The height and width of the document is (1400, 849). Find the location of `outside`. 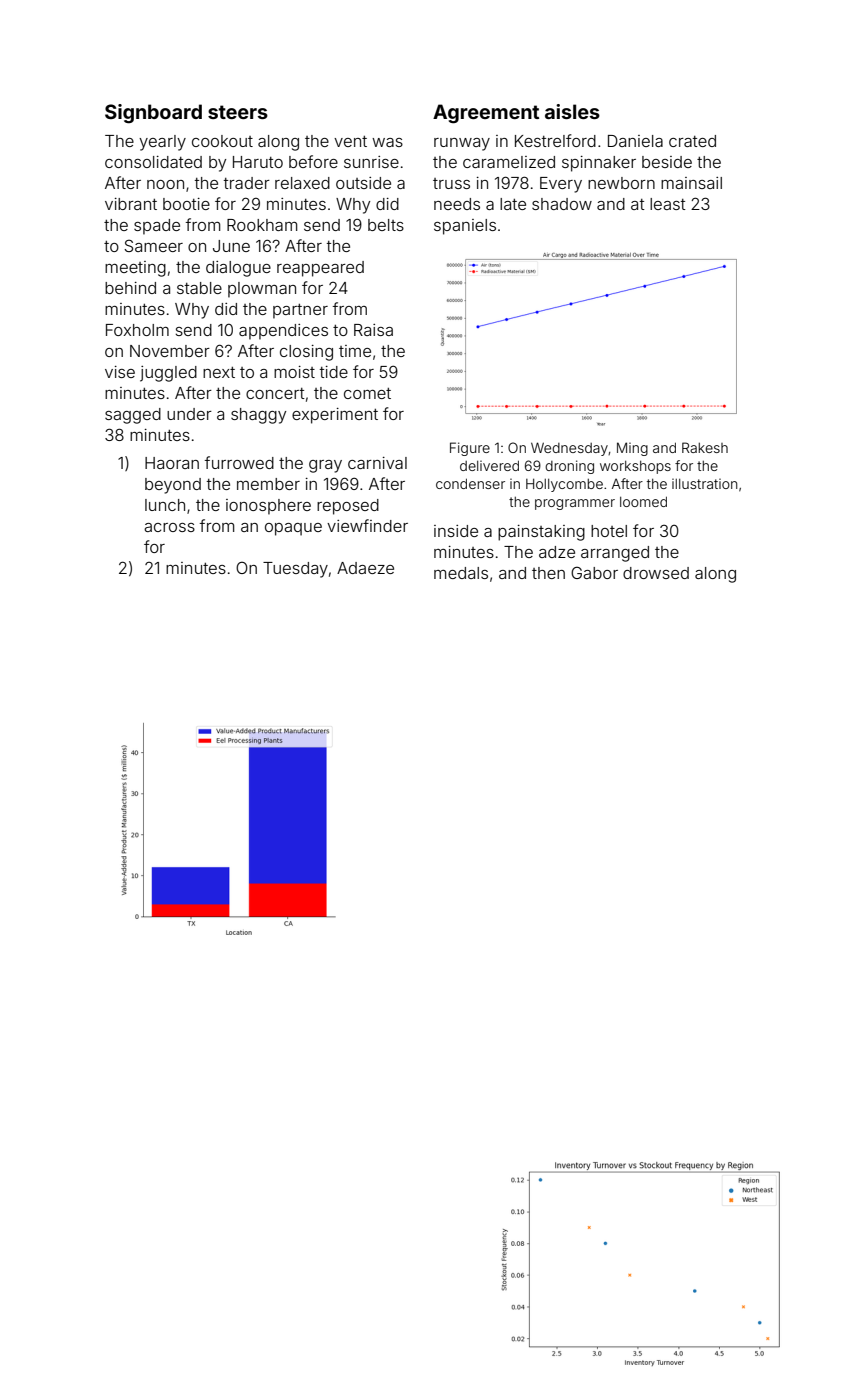

outside is located at coordinates (363, 183).
